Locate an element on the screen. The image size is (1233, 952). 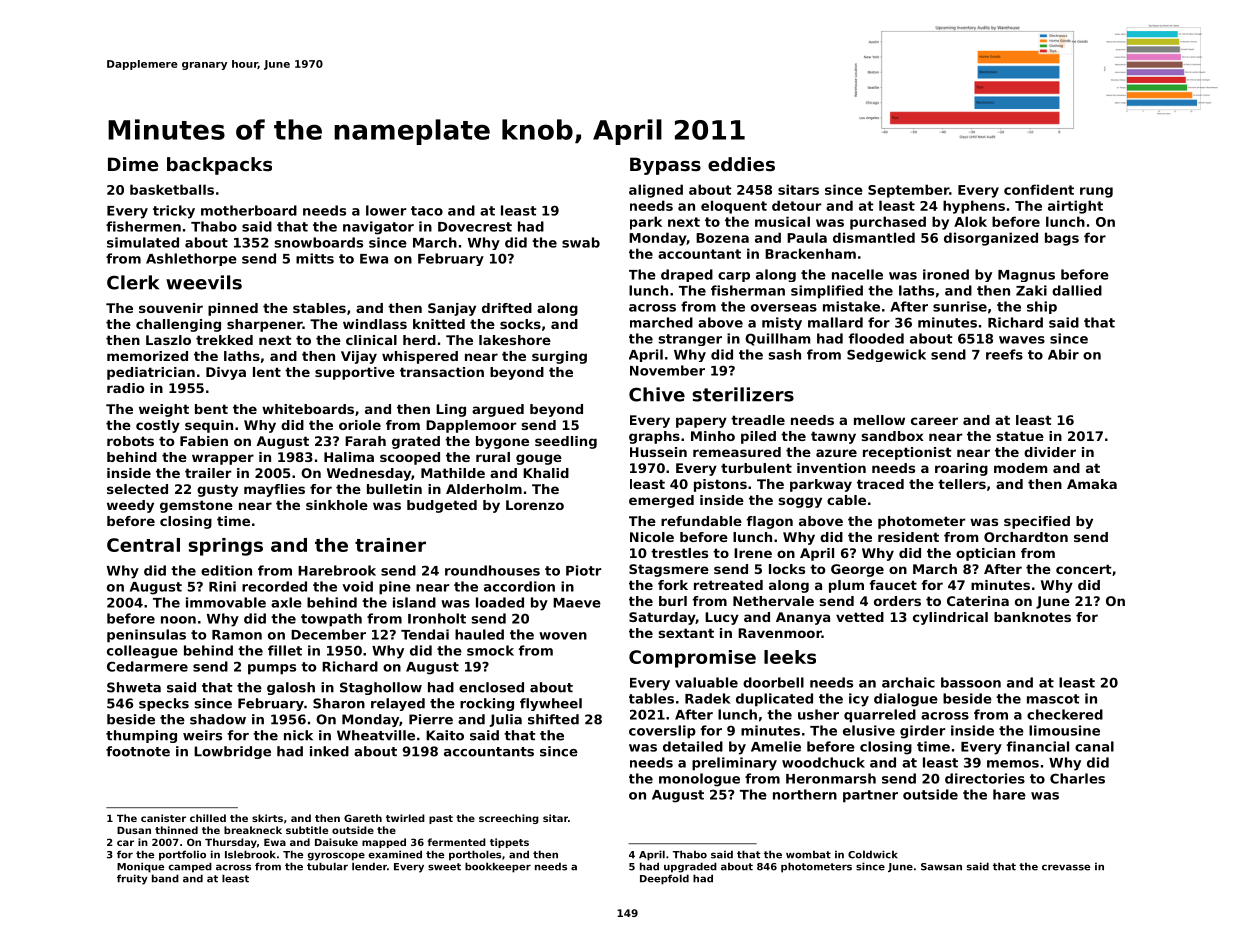
resident is located at coordinates (908, 537).
